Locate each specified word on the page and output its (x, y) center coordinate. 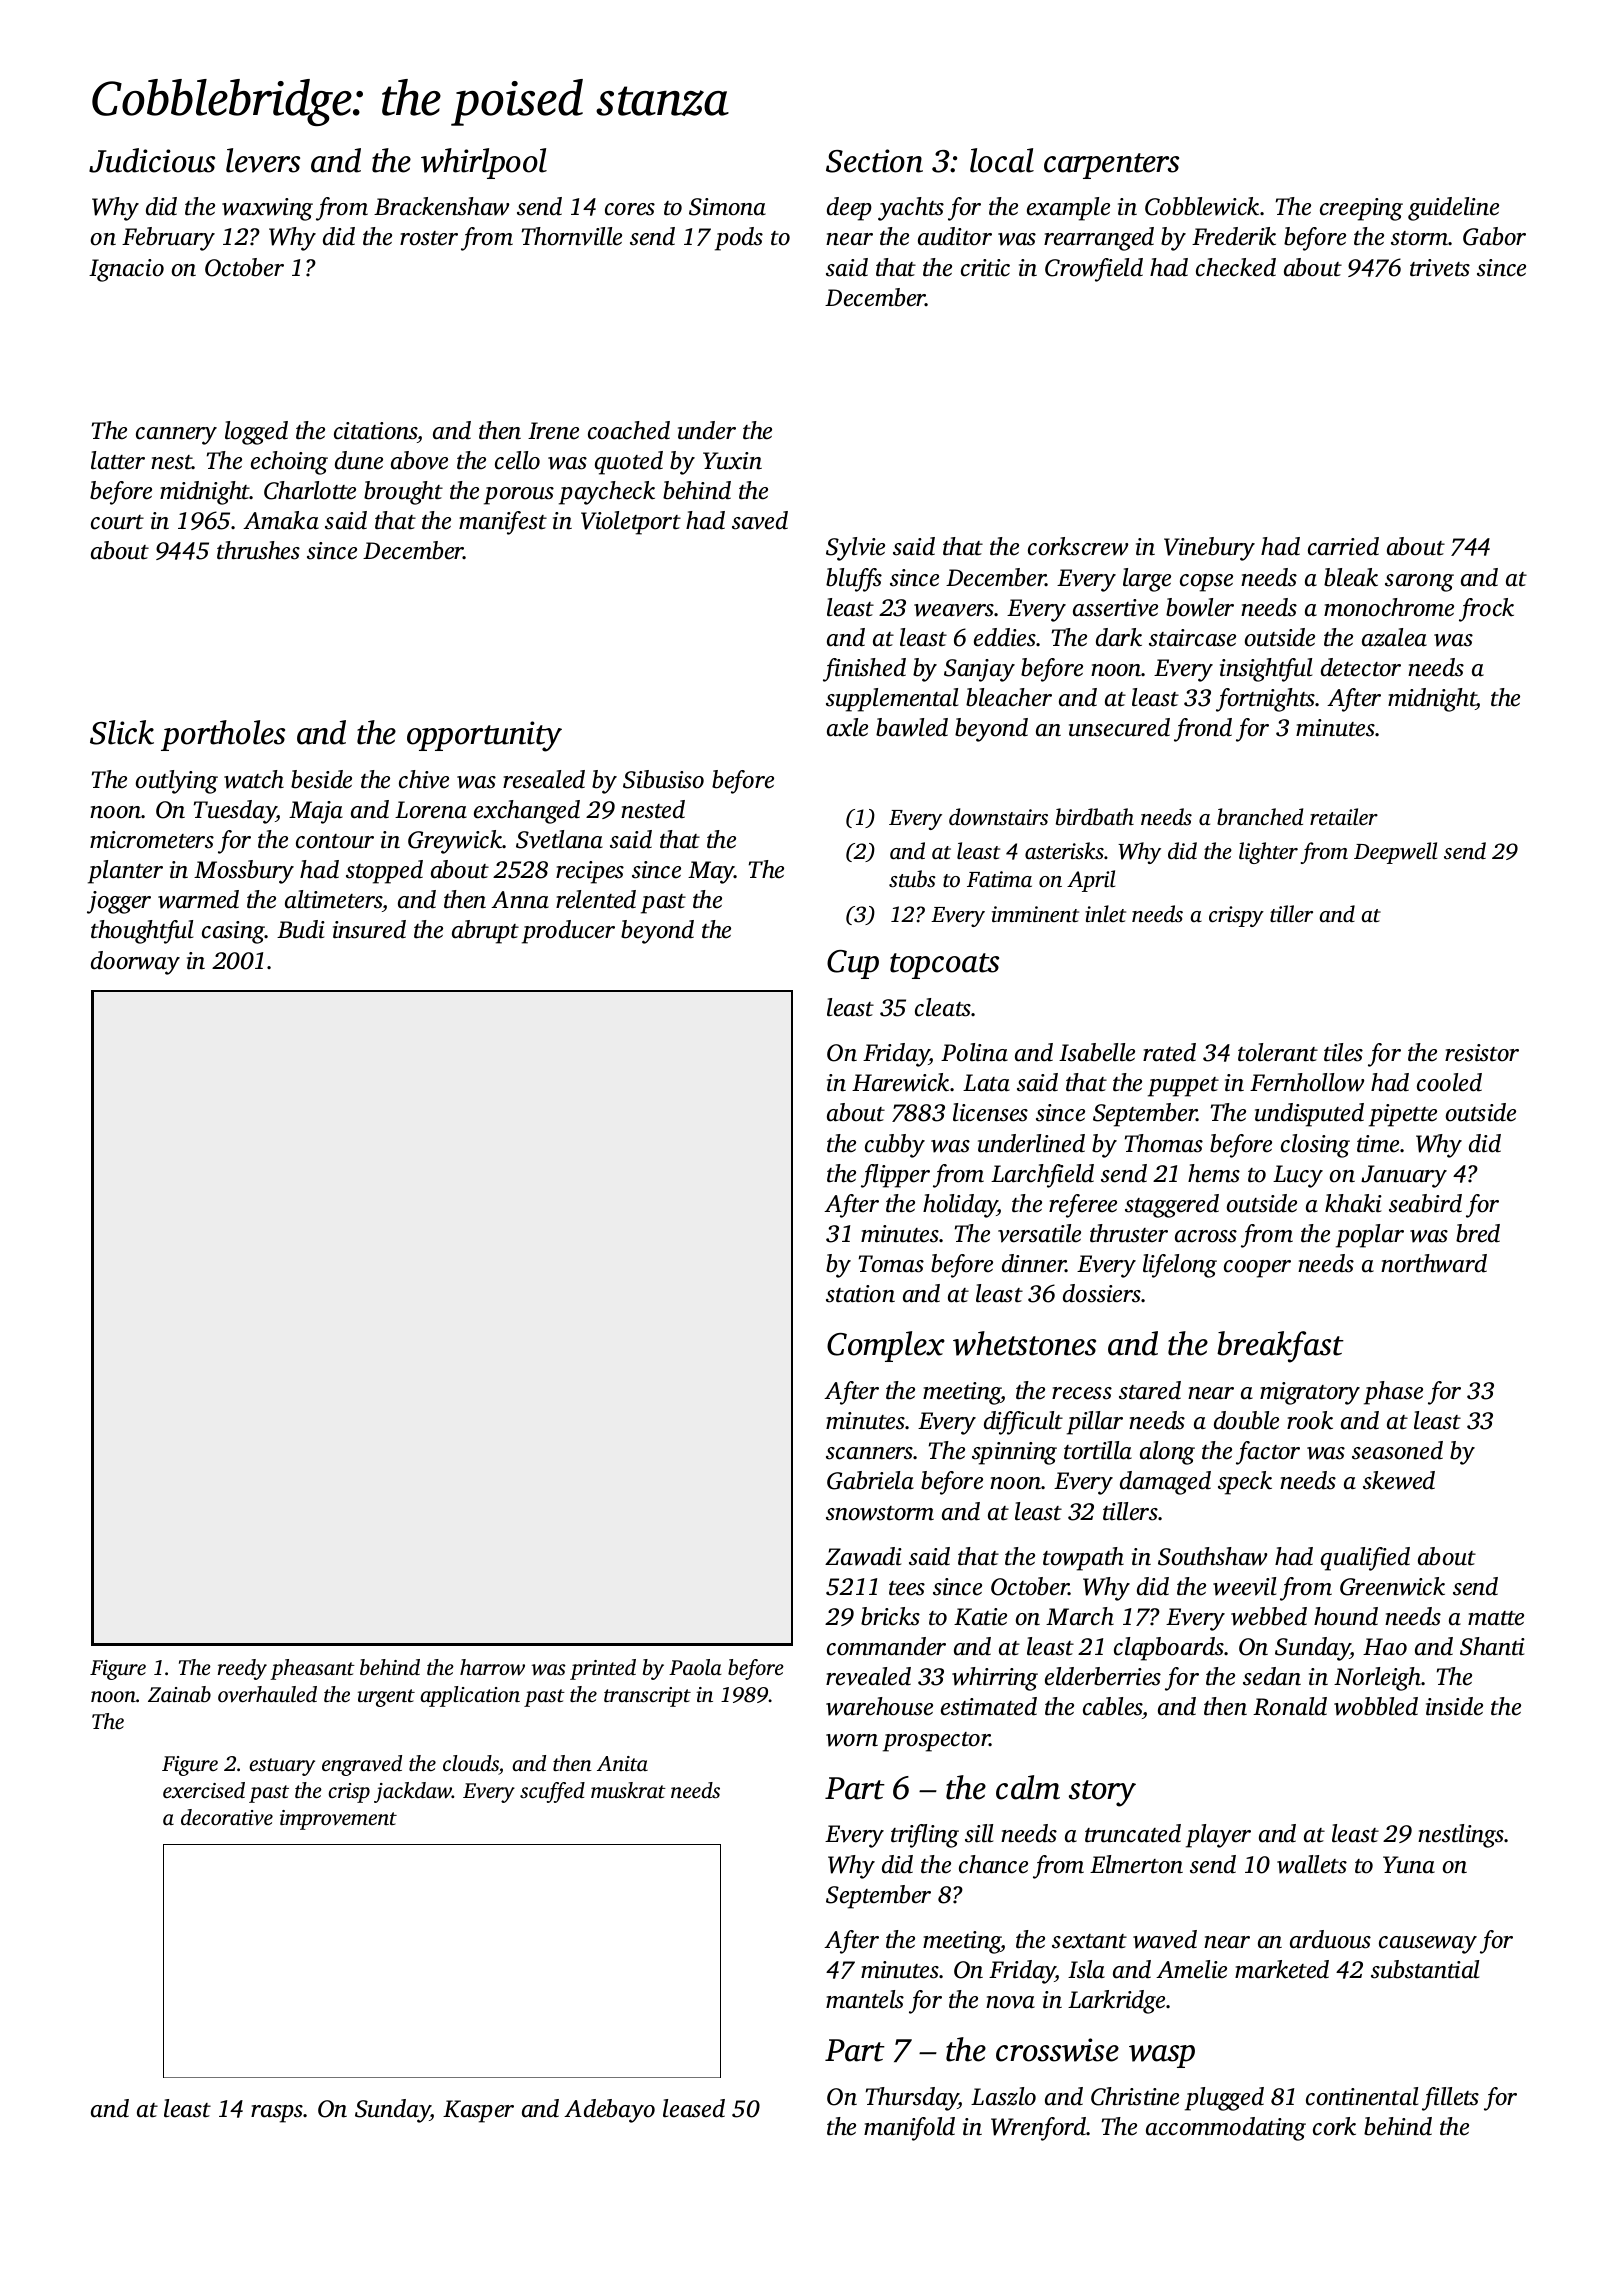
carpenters (1111, 166)
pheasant (312, 1669)
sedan (1272, 1676)
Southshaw (1212, 1556)
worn (852, 1740)
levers (263, 160)
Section (874, 161)
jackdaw (413, 1792)
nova (1010, 2002)
